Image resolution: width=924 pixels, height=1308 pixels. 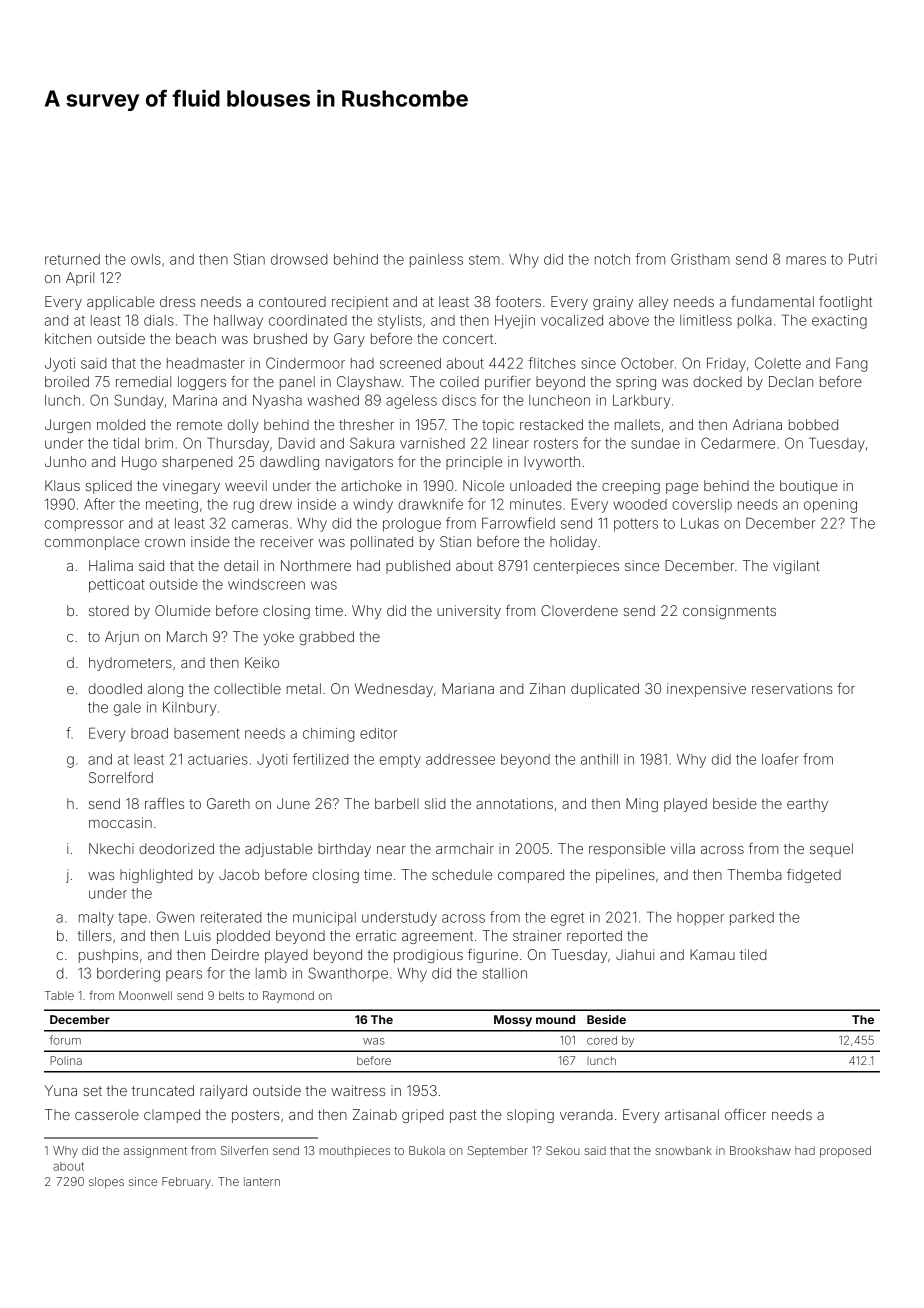 I want to click on fundamental, so click(x=772, y=301).
